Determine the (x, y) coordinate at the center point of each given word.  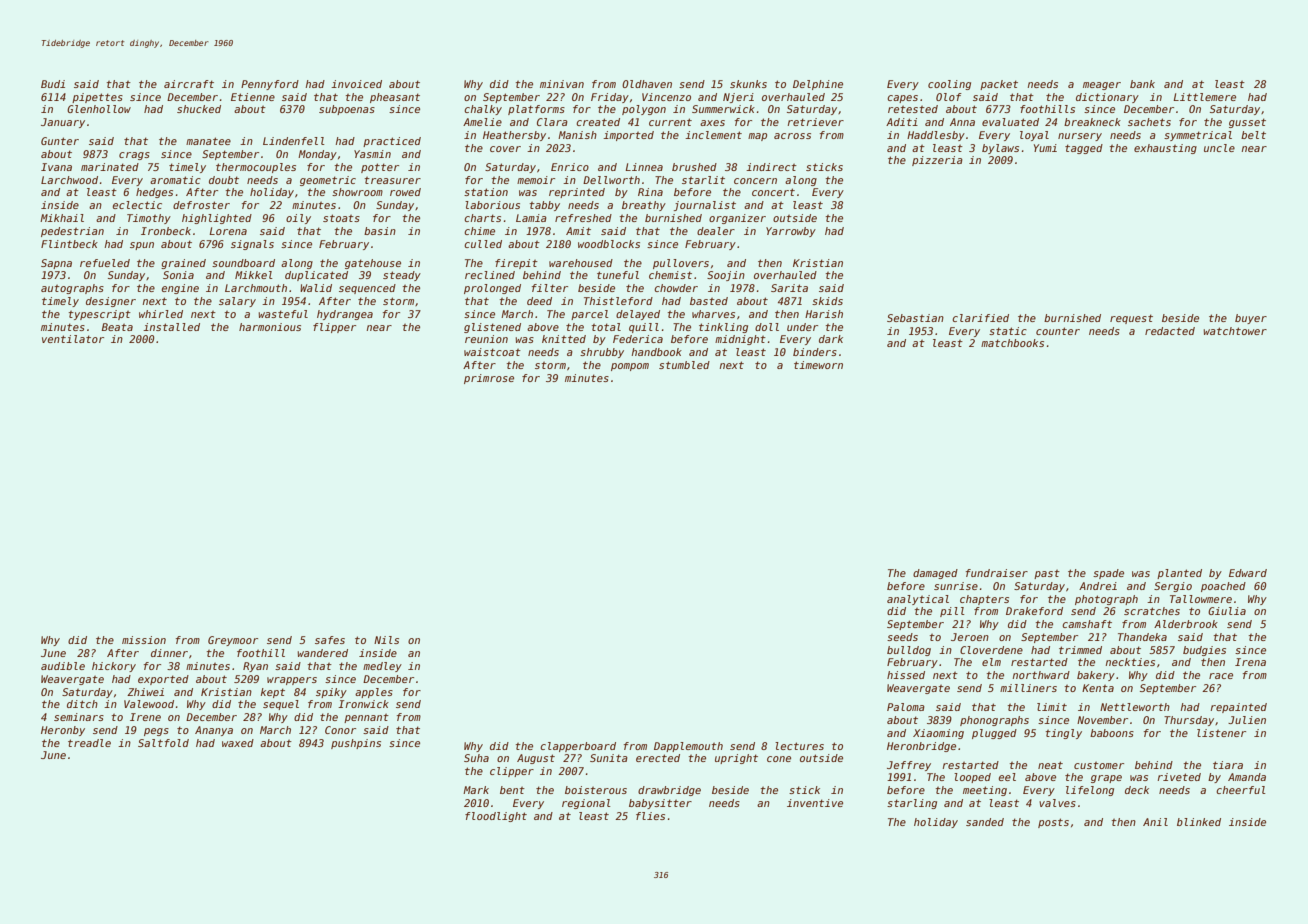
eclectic (137, 205)
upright (736, 759)
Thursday (1189, 721)
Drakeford (1034, 611)
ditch (82, 704)
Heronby (63, 731)
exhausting (1165, 149)
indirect (771, 167)
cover (505, 149)
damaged (935, 574)
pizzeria (937, 161)
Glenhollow (99, 109)
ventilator (73, 339)
